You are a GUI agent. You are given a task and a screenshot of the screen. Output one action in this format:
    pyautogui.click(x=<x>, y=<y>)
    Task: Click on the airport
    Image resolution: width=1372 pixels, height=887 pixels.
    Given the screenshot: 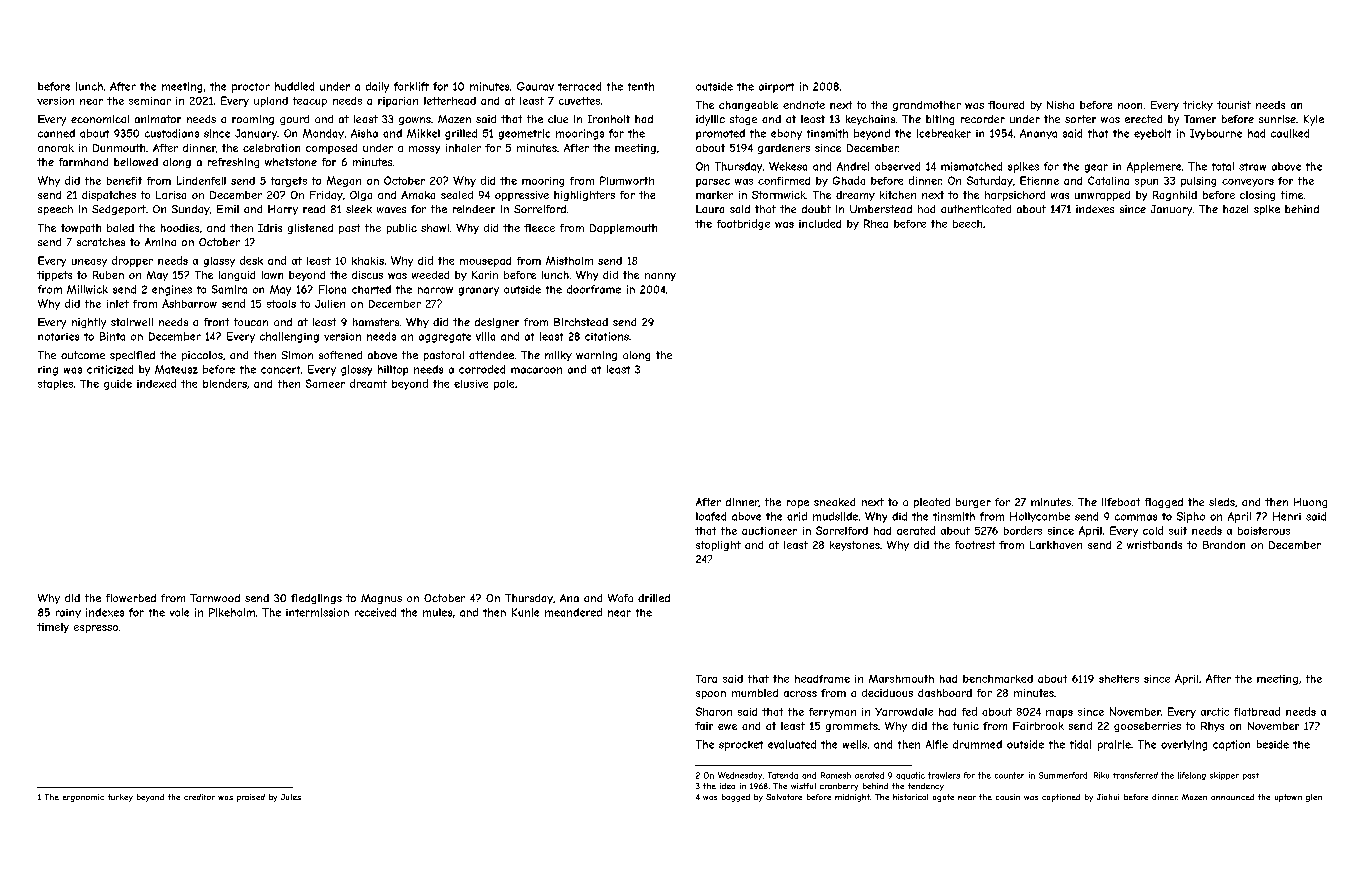 What is the action you would take?
    pyautogui.click(x=776, y=88)
